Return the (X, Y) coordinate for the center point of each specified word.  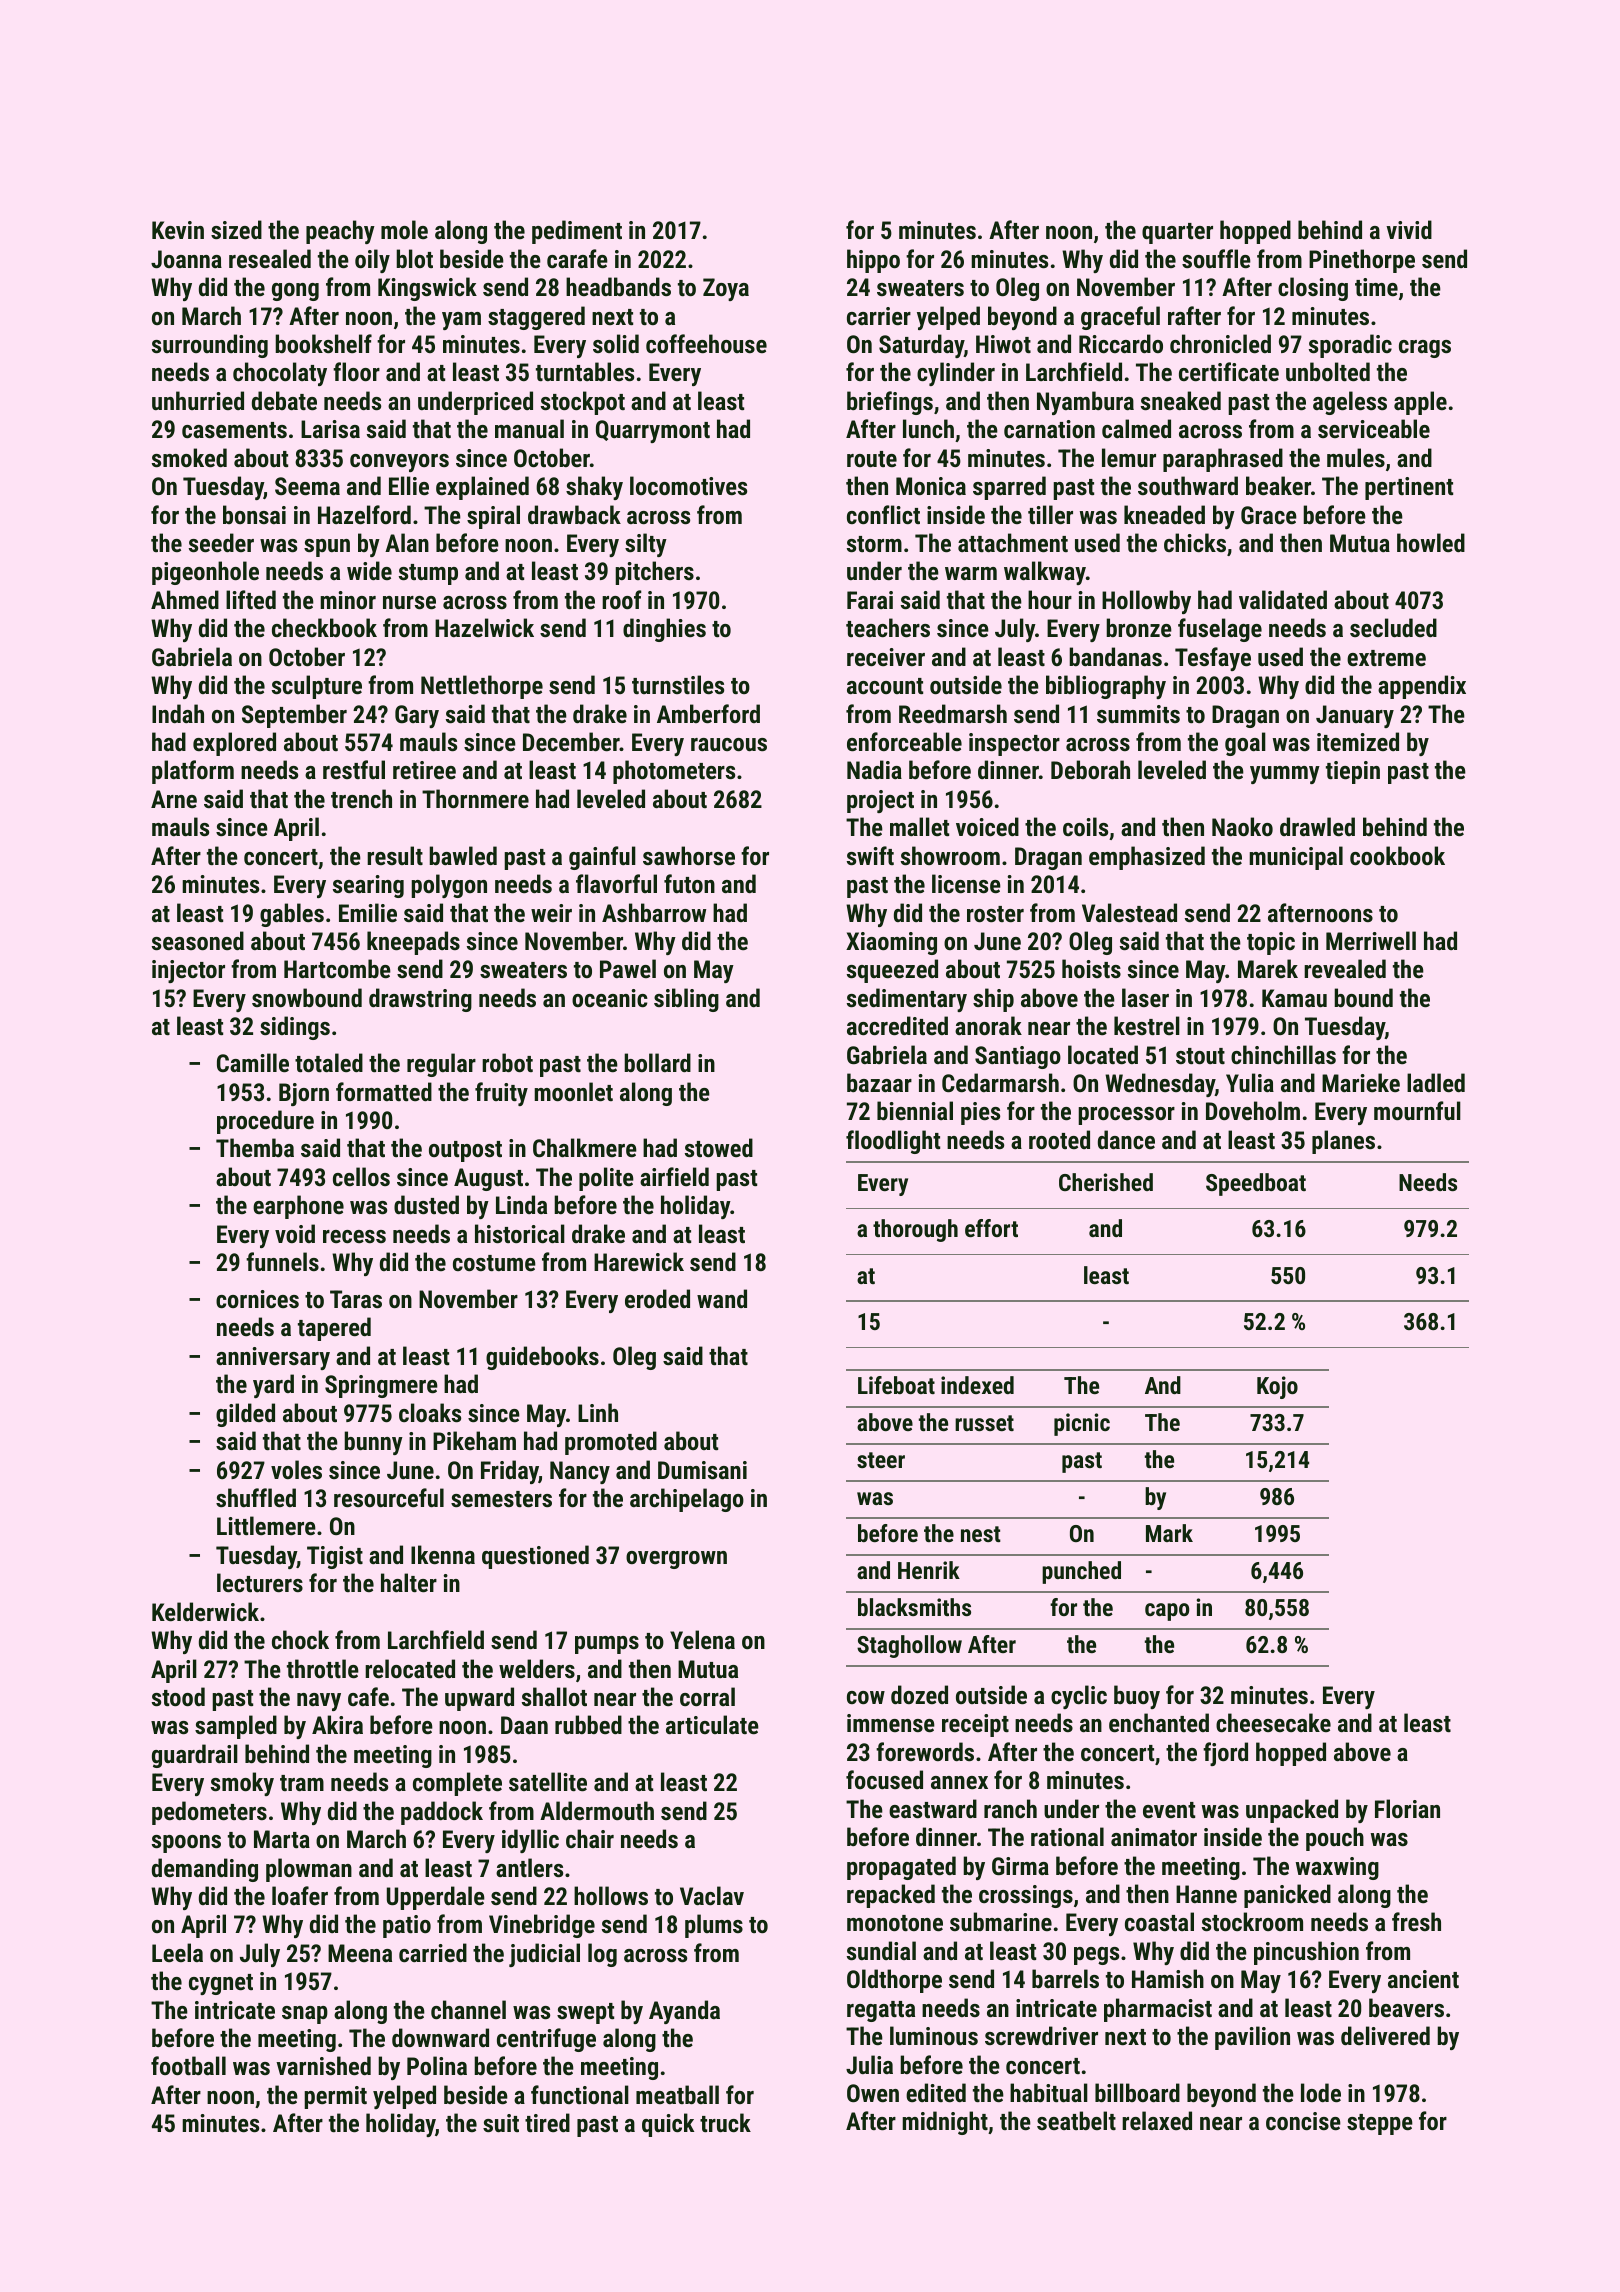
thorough (915, 1230)
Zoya (726, 289)
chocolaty (280, 374)
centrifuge (546, 2040)
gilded (245, 1415)
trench (361, 798)
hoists (1091, 968)
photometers (674, 772)
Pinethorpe (1362, 261)
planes (1343, 1142)
